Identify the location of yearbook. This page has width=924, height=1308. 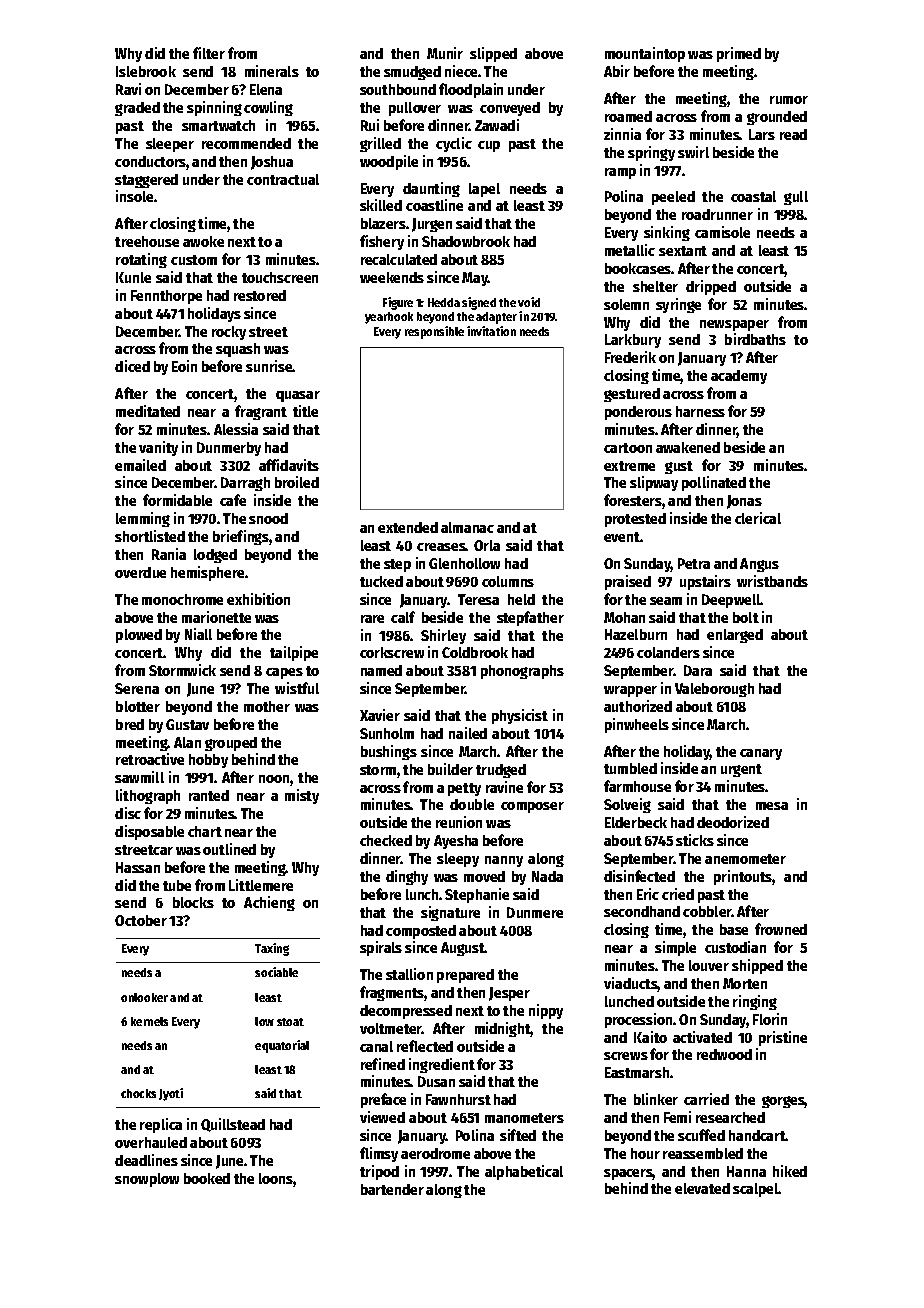
(389, 318).
